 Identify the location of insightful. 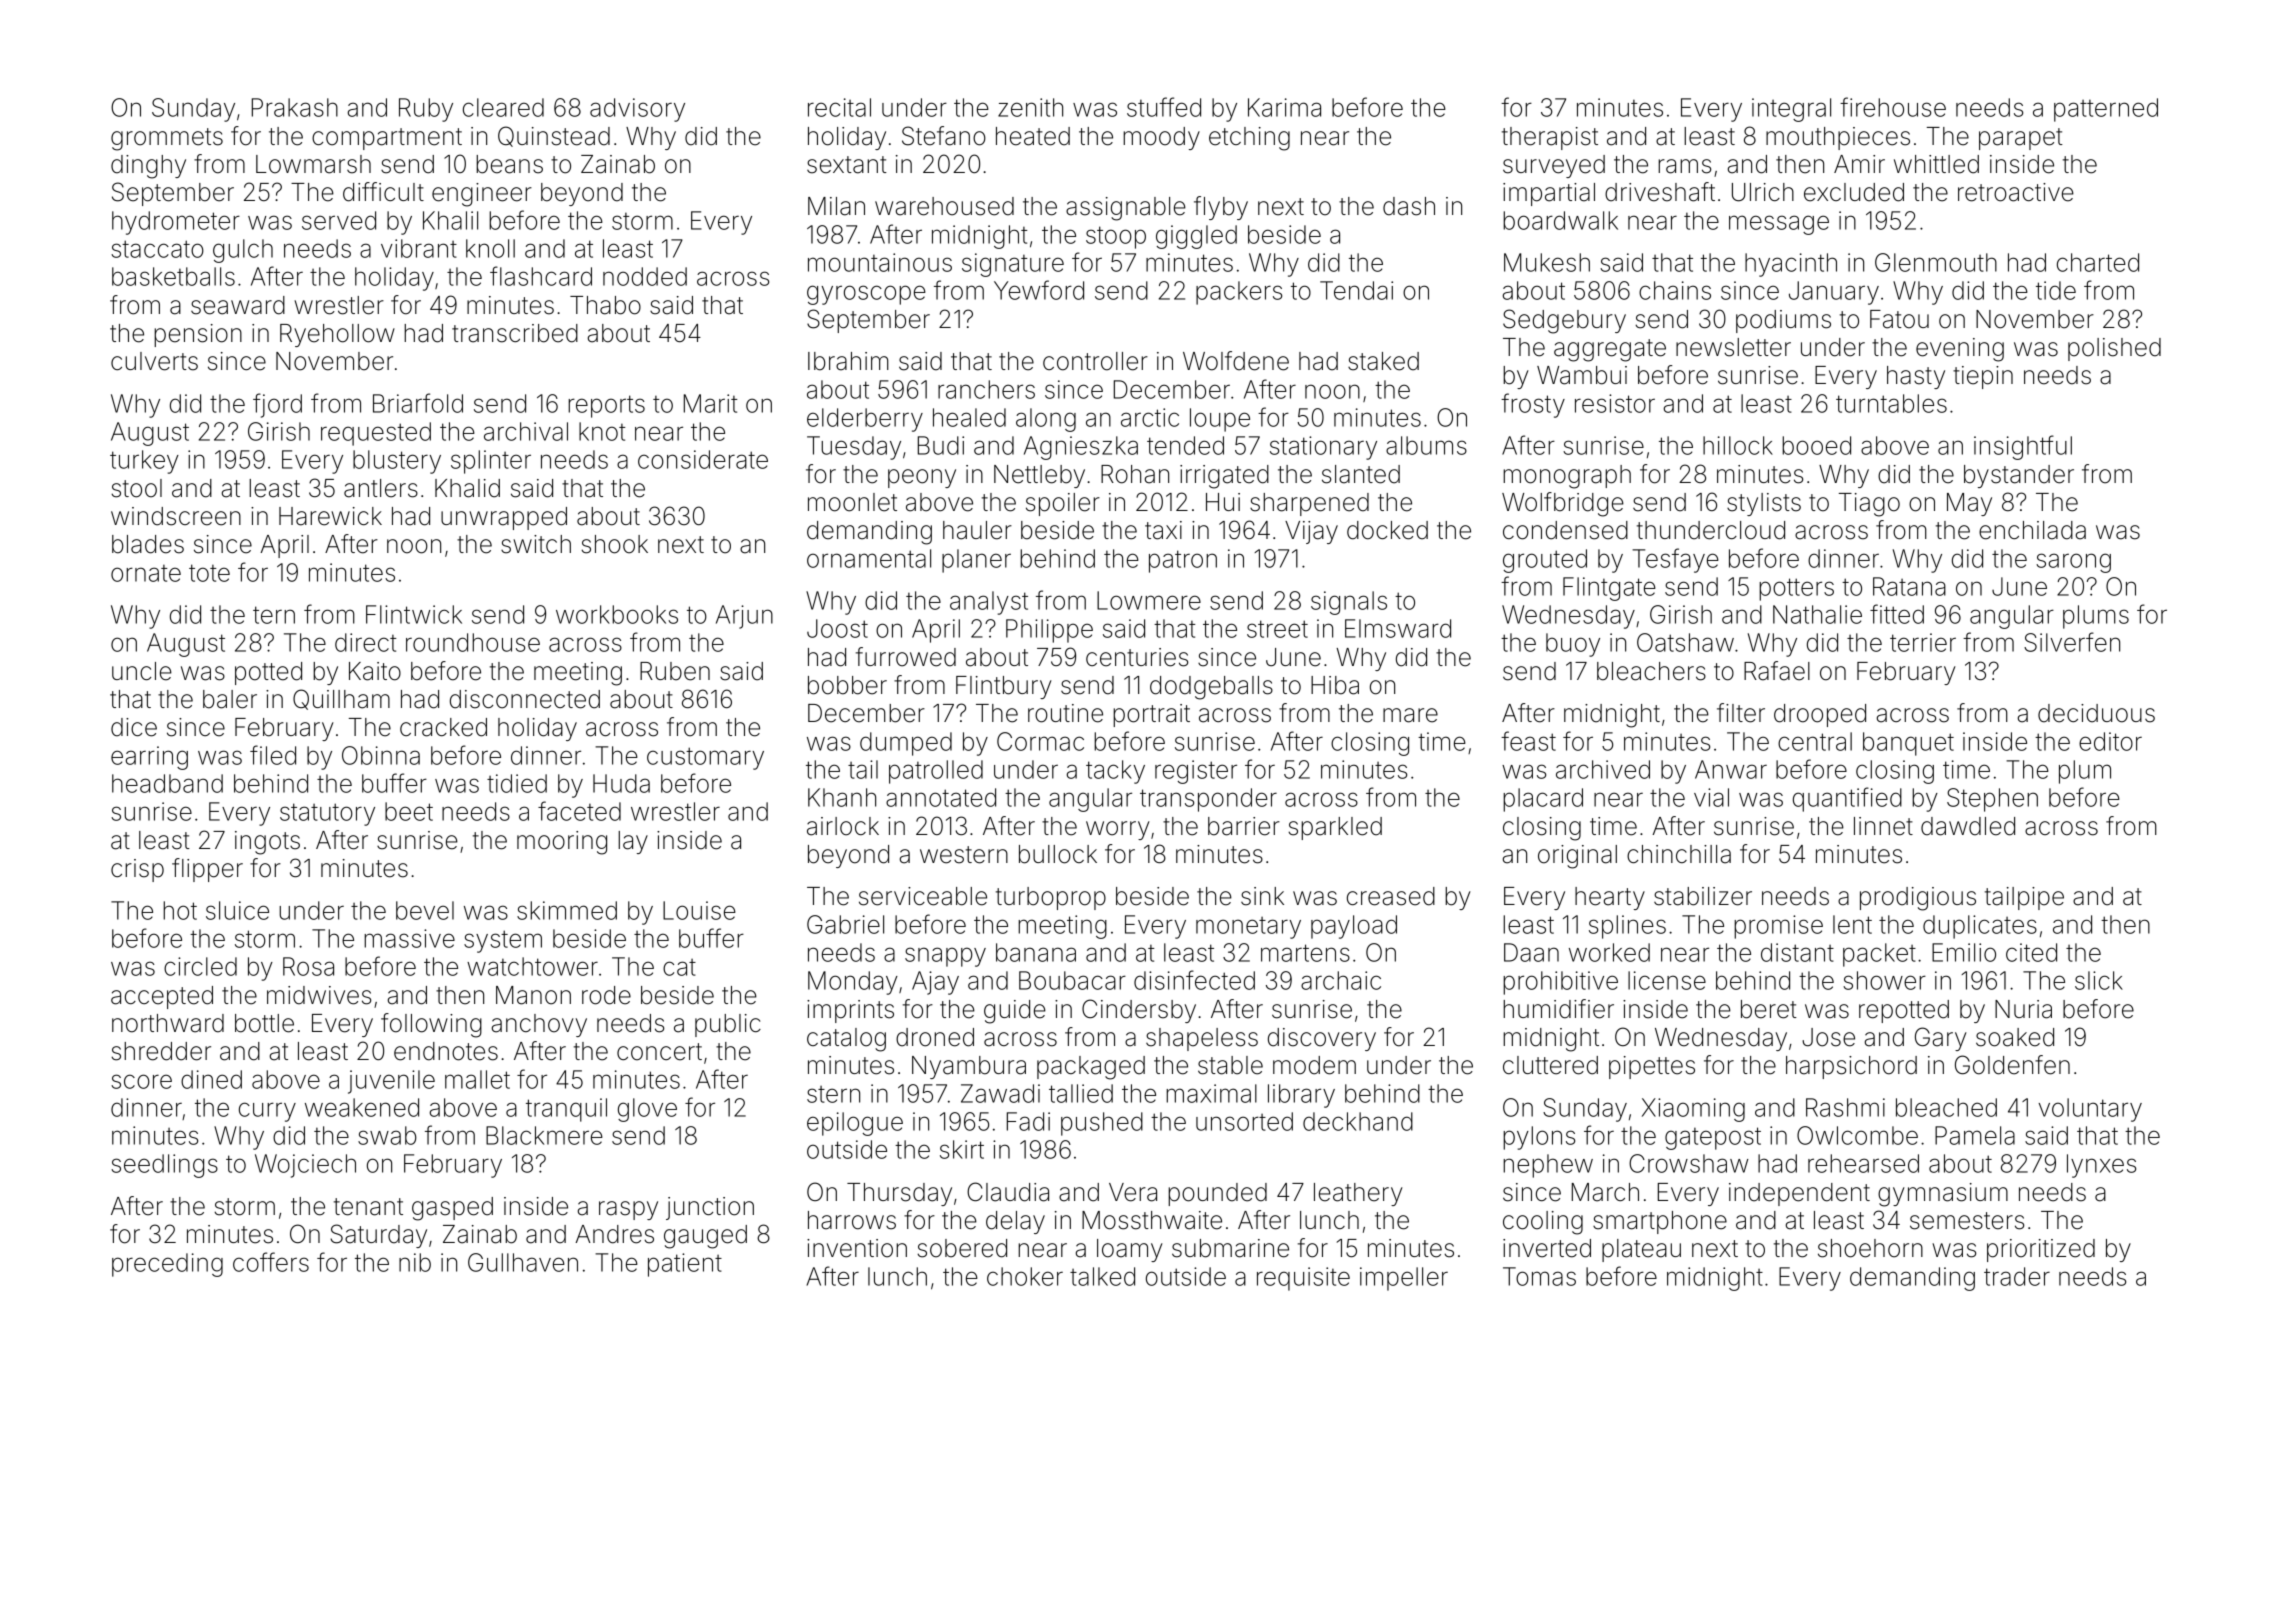
(2023, 447).
